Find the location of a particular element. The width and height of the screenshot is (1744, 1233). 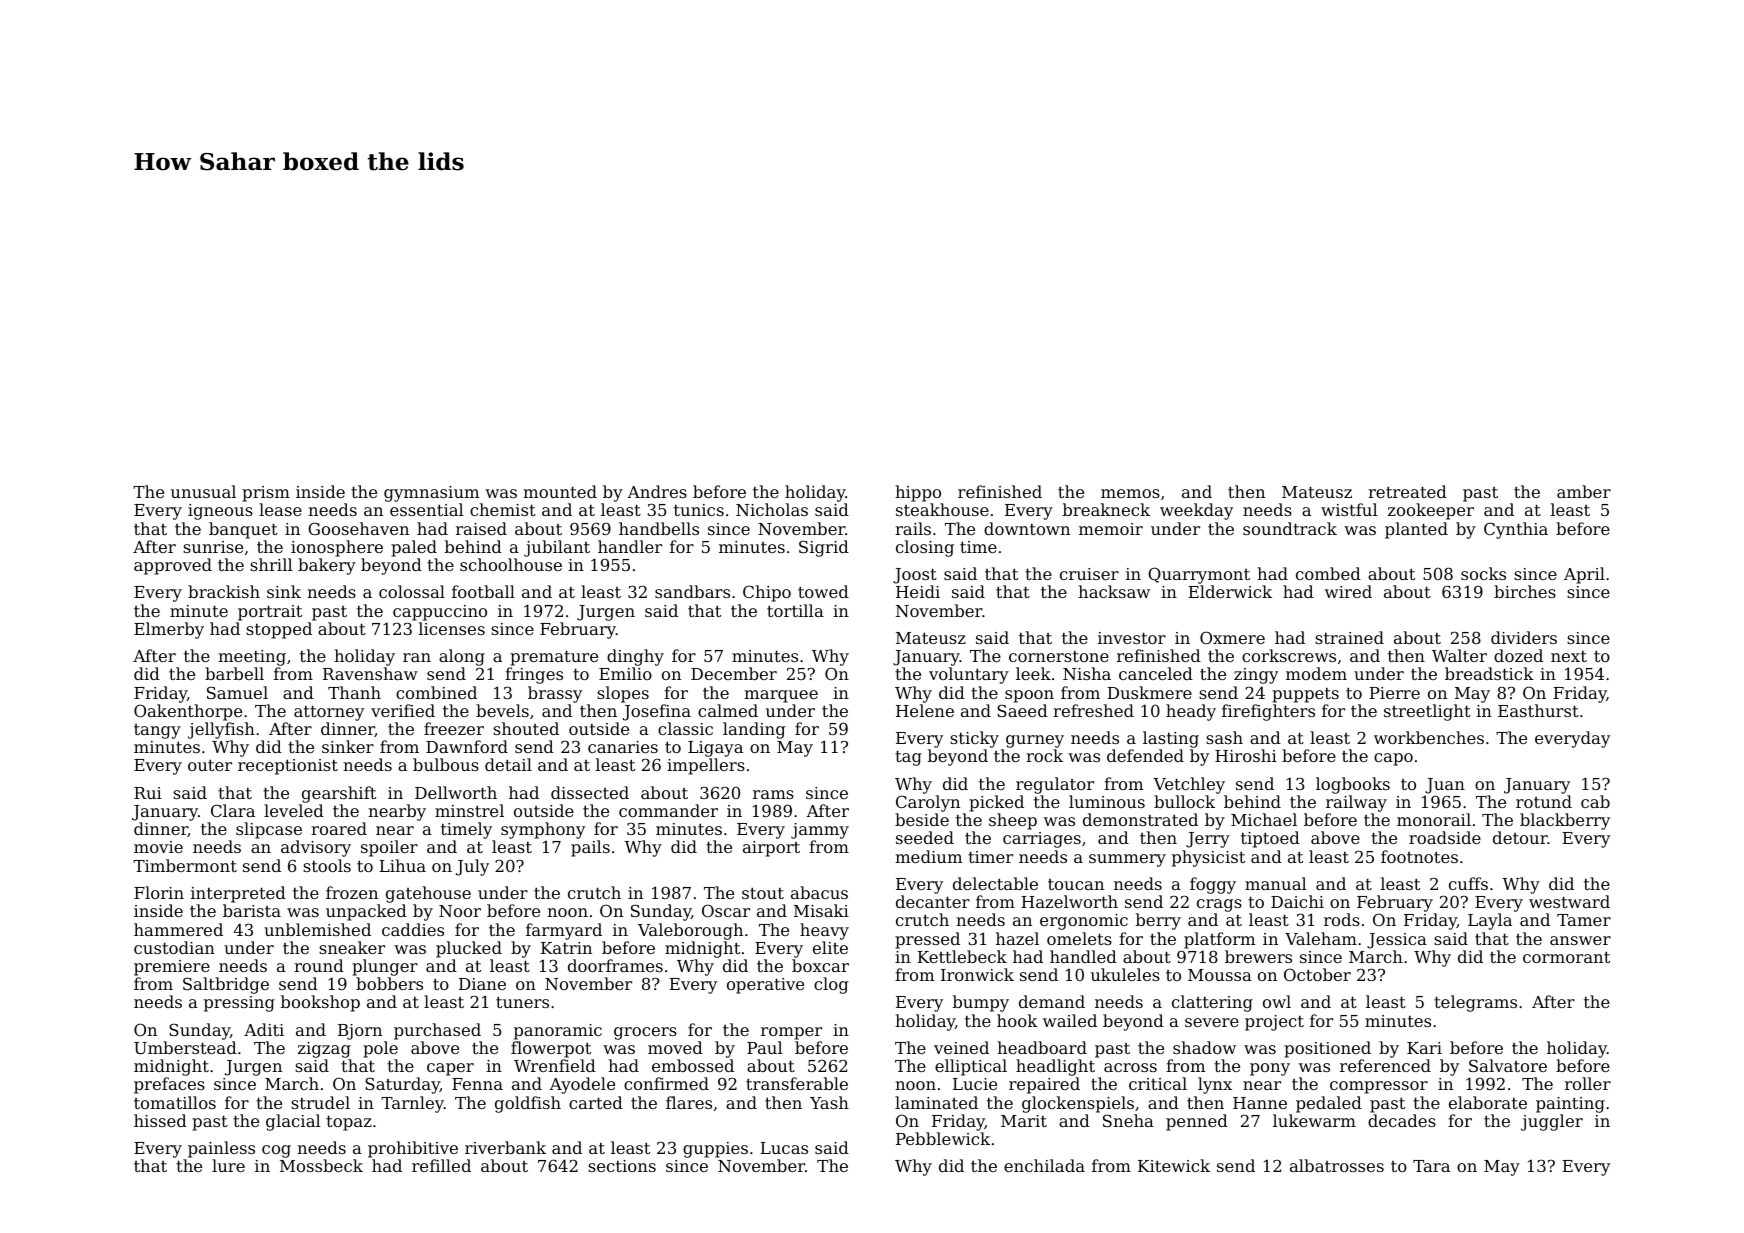

Mossbeck is located at coordinates (321, 1165).
